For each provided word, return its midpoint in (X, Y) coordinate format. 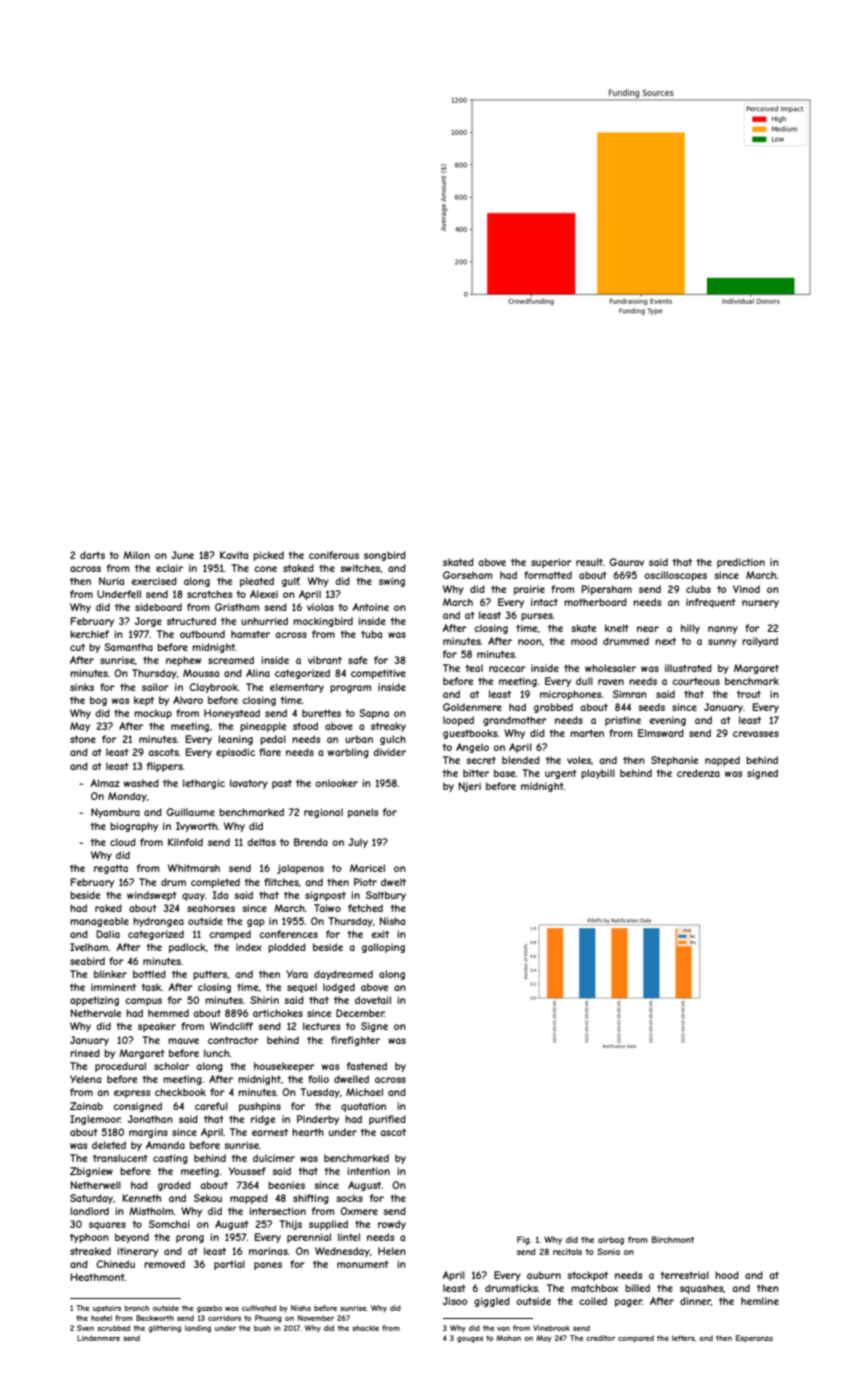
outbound (202, 634)
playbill (598, 774)
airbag (611, 1240)
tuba (371, 634)
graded (174, 1186)
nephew (183, 661)
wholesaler (610, 668)
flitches (281, 882)
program (350, 689)
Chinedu (115, 1264)
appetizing (94, 1001)
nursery (760, 604)
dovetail (373, 1000)
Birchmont (673, 1239)
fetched (365, 908)
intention (368, 1171)
